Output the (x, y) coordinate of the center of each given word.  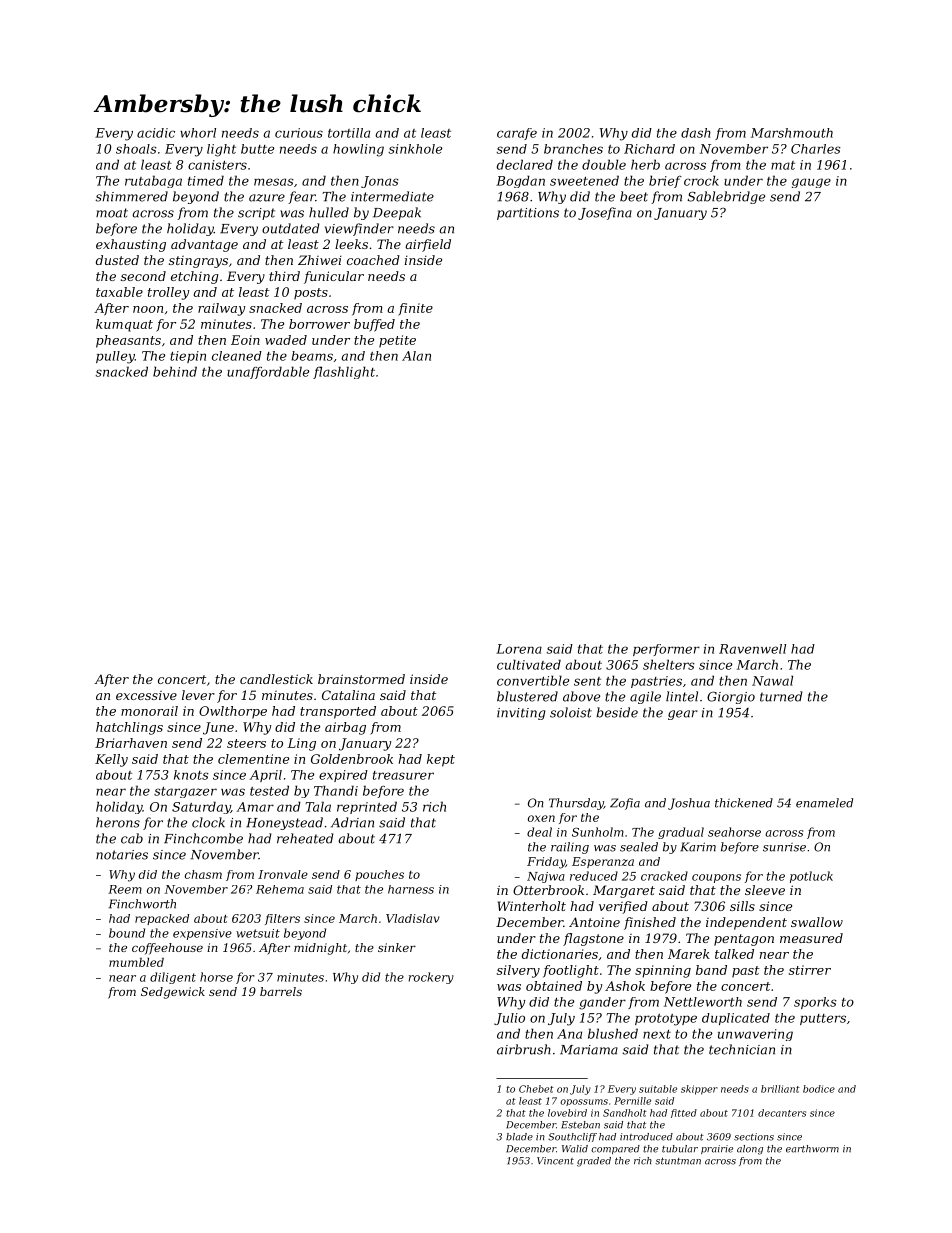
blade (519, 1137)
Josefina (605, 213)
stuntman (678, 1161)
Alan (416, 356)
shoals (136, 149)
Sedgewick (173, 993)
